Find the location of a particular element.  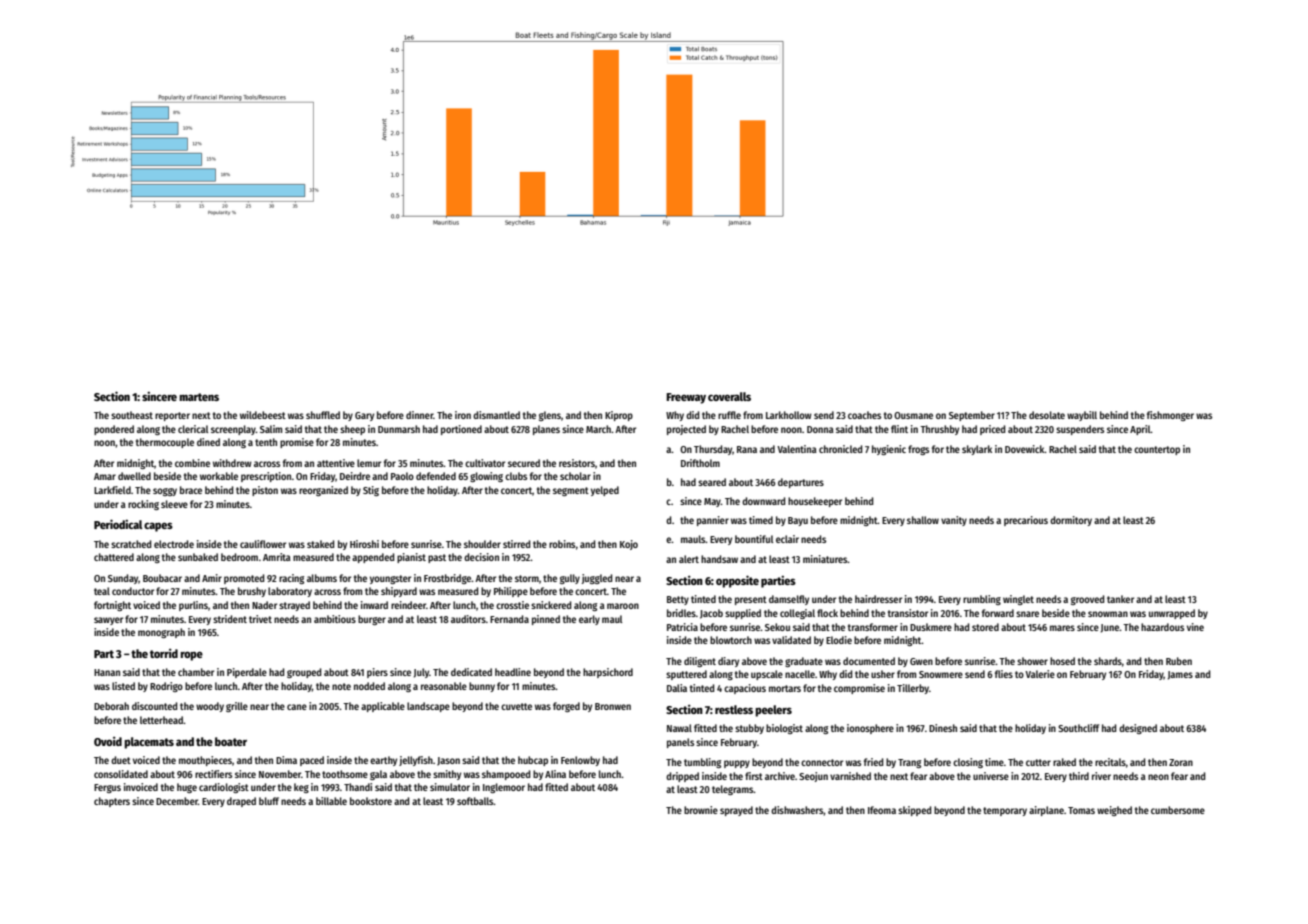

segment is located at coordinates (571, 491).
